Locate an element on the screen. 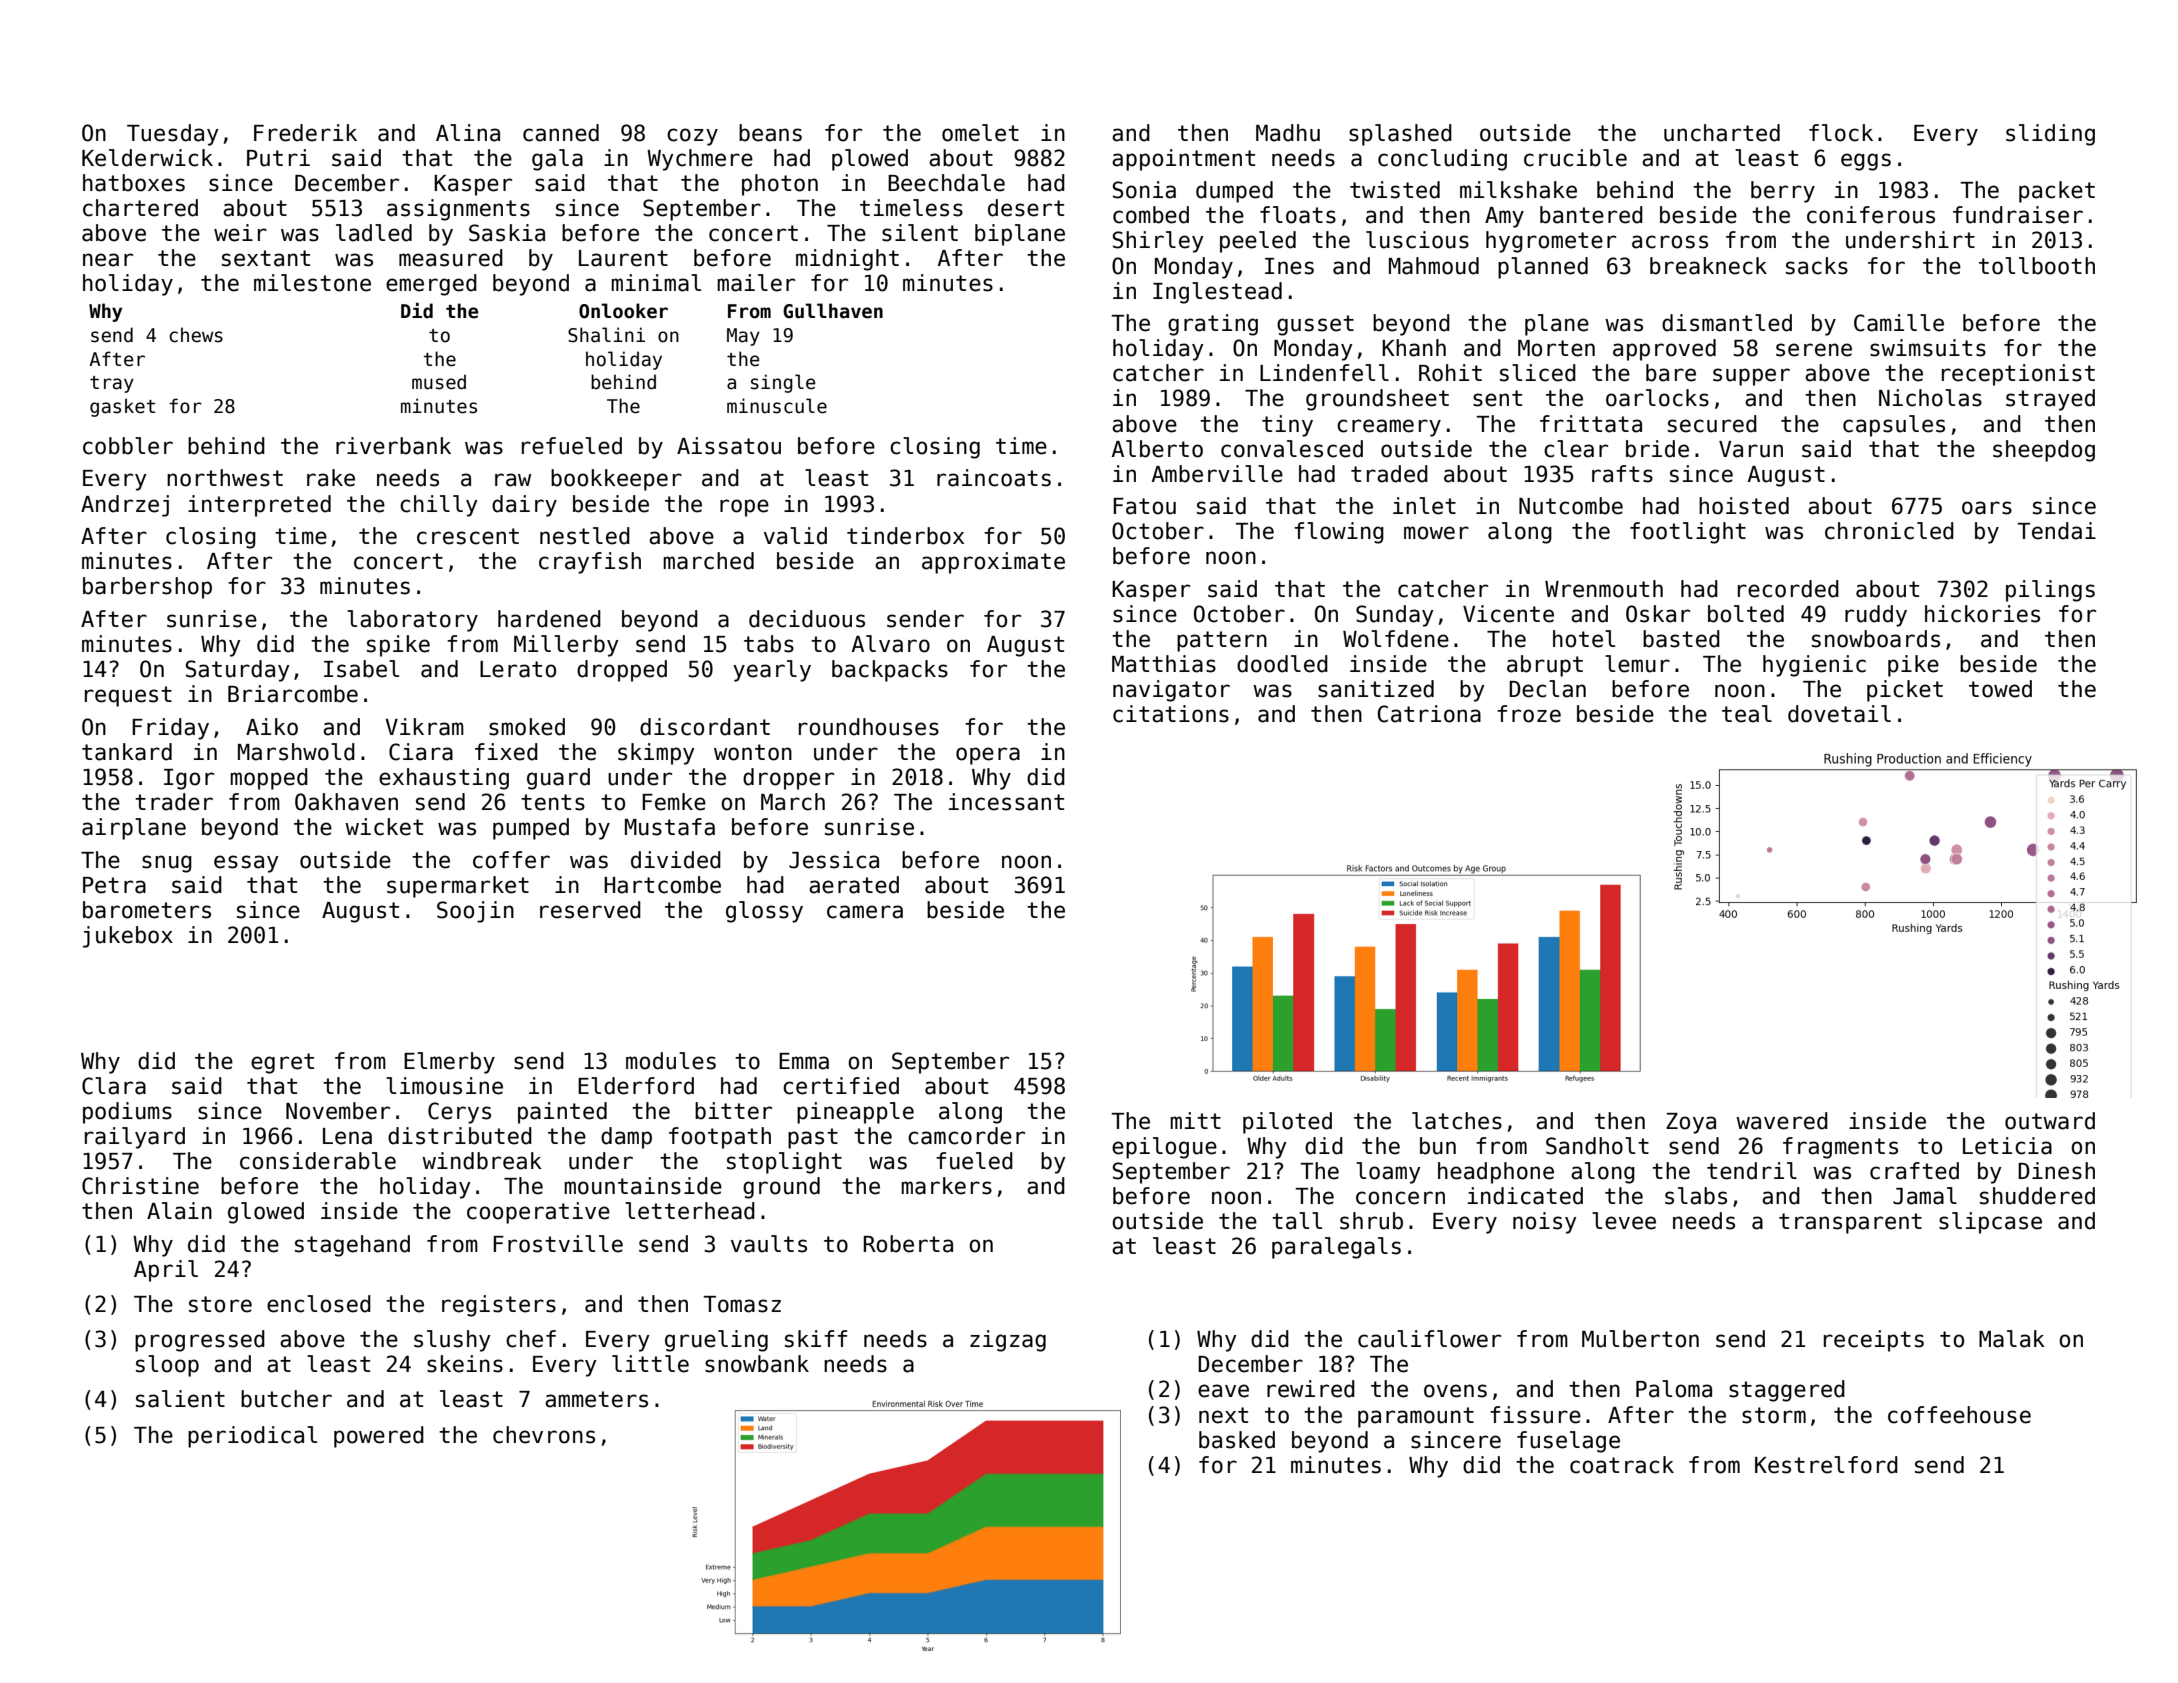  rake is located at coordinates (331, 478).
